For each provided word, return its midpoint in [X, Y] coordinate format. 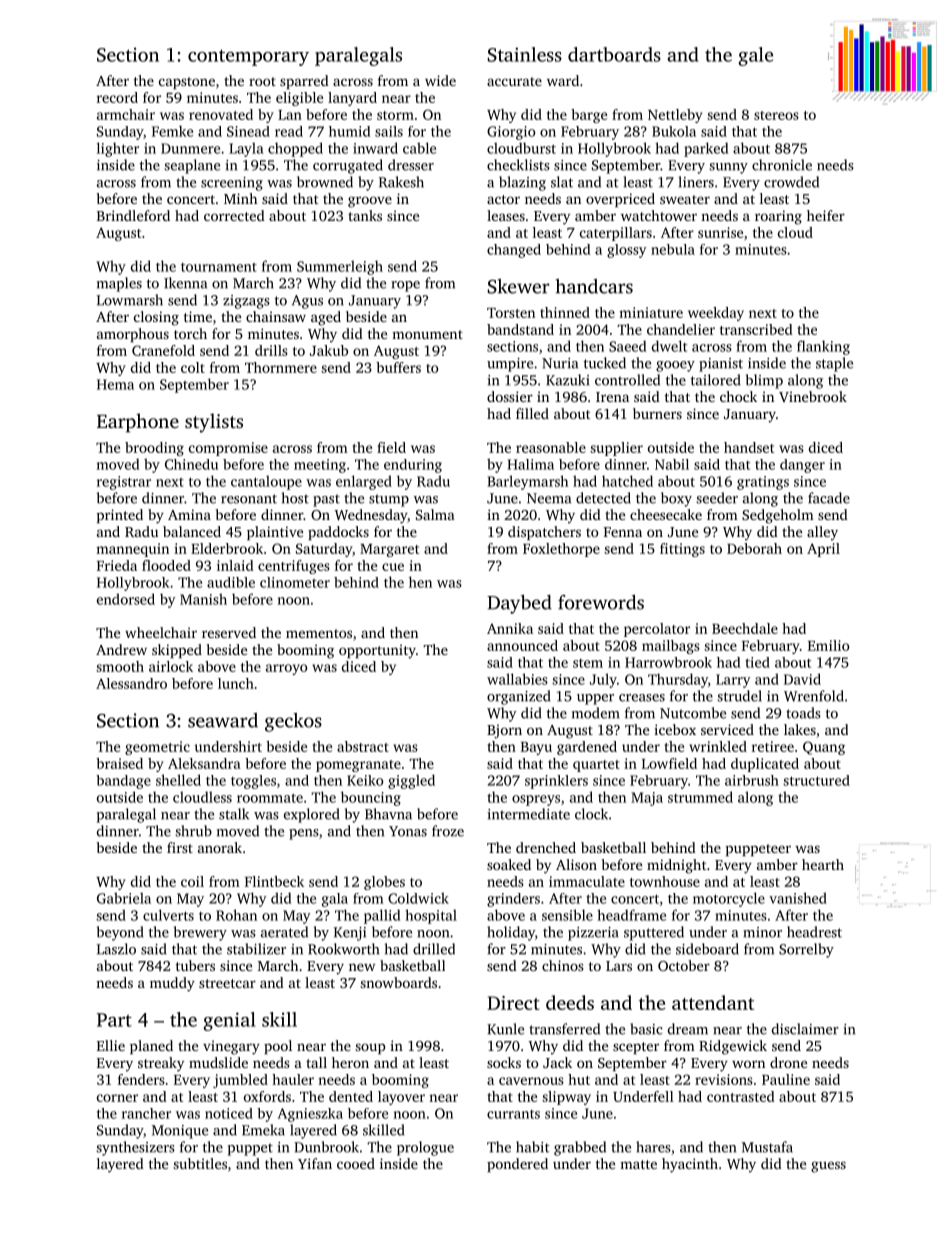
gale [755, 56]
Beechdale [745, 628]
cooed [356, 1163]
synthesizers [135, 1148]
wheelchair [161, 632]
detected [603, 498]
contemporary [248, 57]
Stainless [525, 54]
